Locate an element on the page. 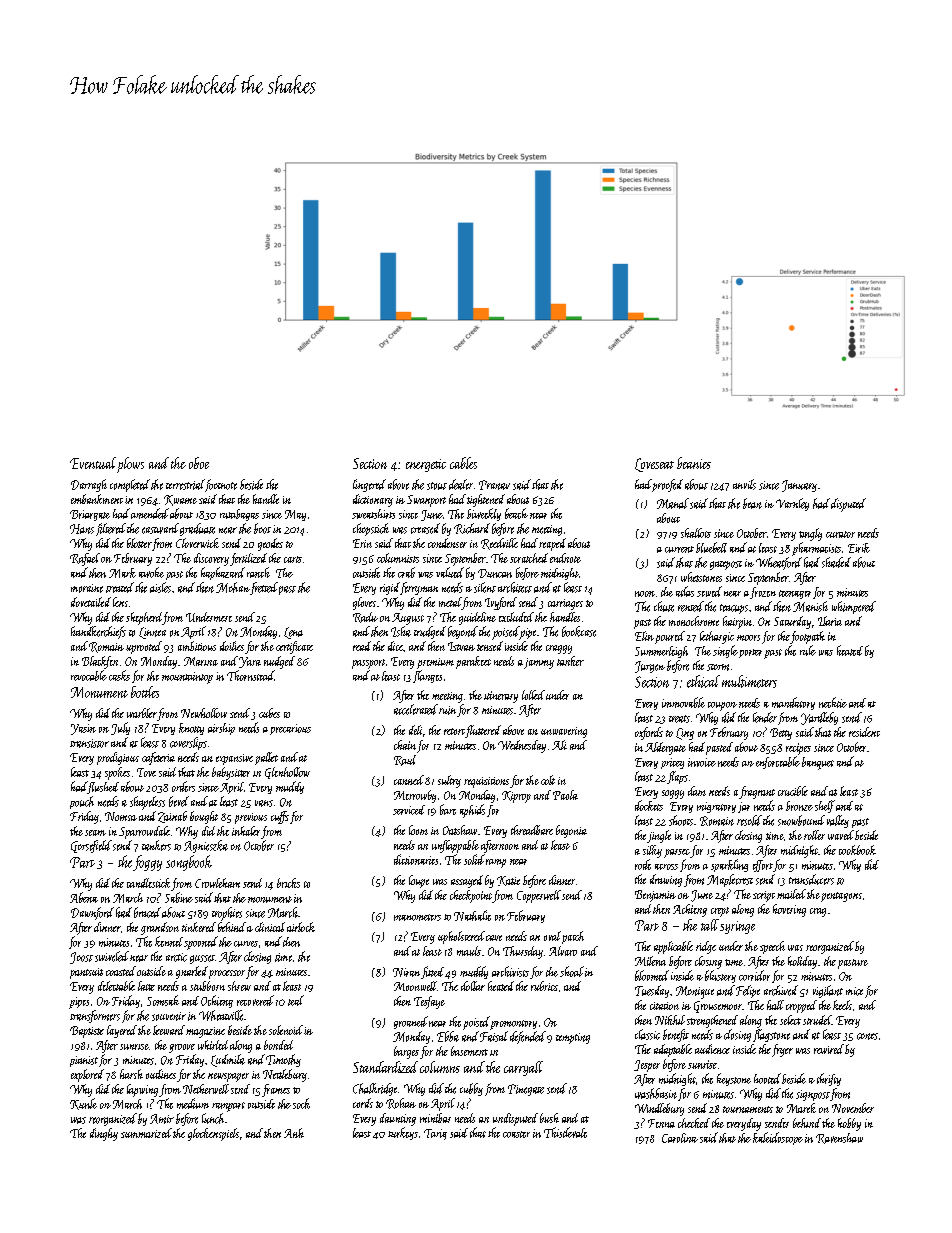 This image has height=1233, width=952. summarized is located at coordinates (146, 1133).
